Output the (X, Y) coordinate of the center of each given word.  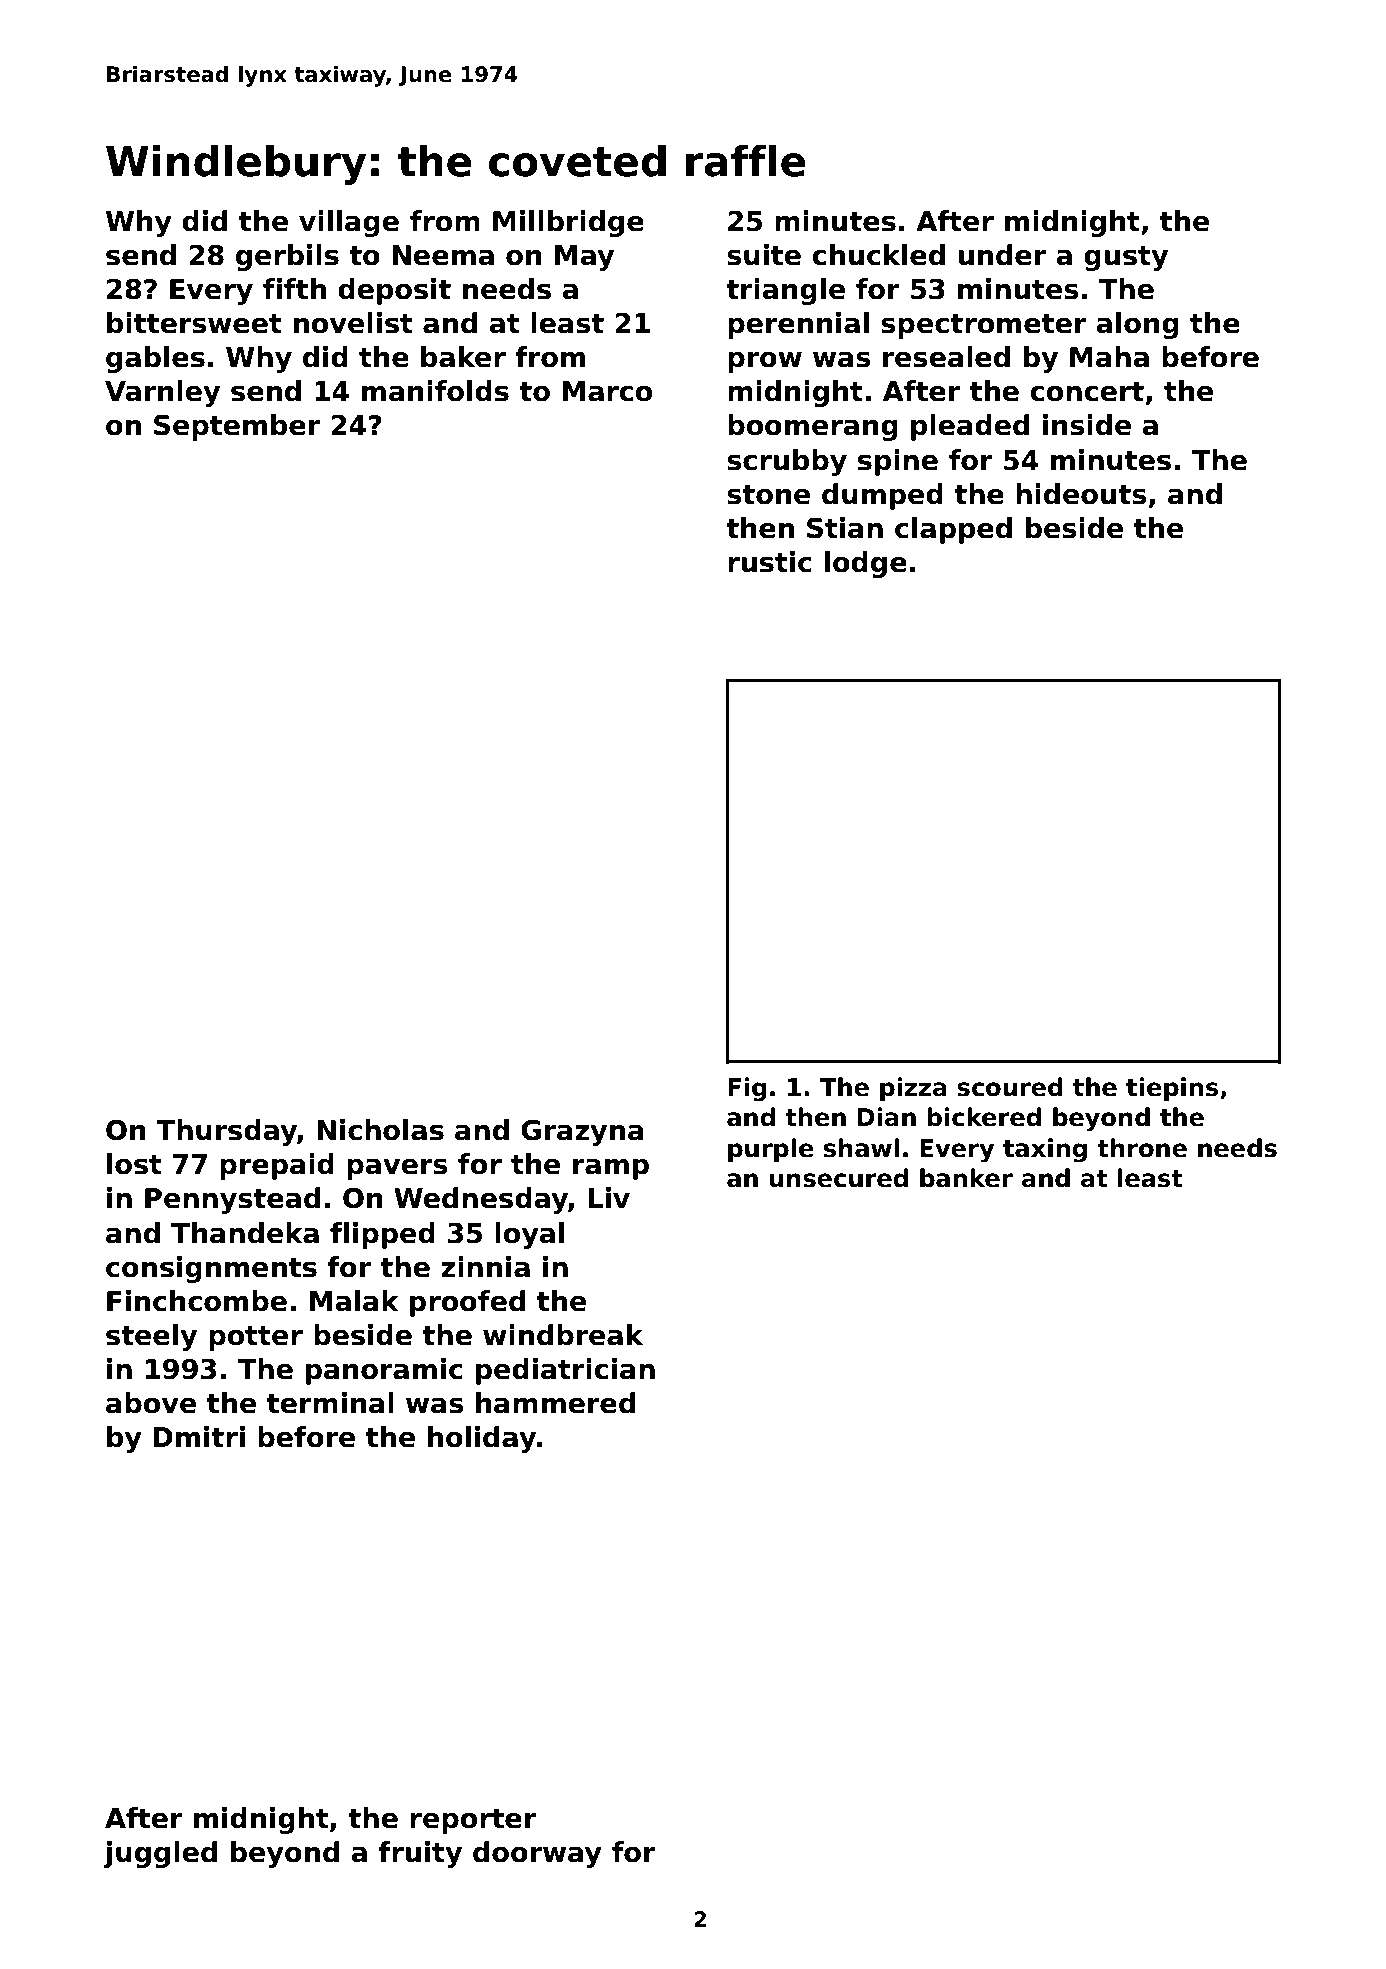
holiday (482, 1439)
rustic (770, 562)
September (237, 427)
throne (1142, 1148)
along (1137, 325)
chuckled (878, 255)
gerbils (287, 257)
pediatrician (565, 1371)
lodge (866, 564)
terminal (330, 1403)
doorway (537, 1854)
